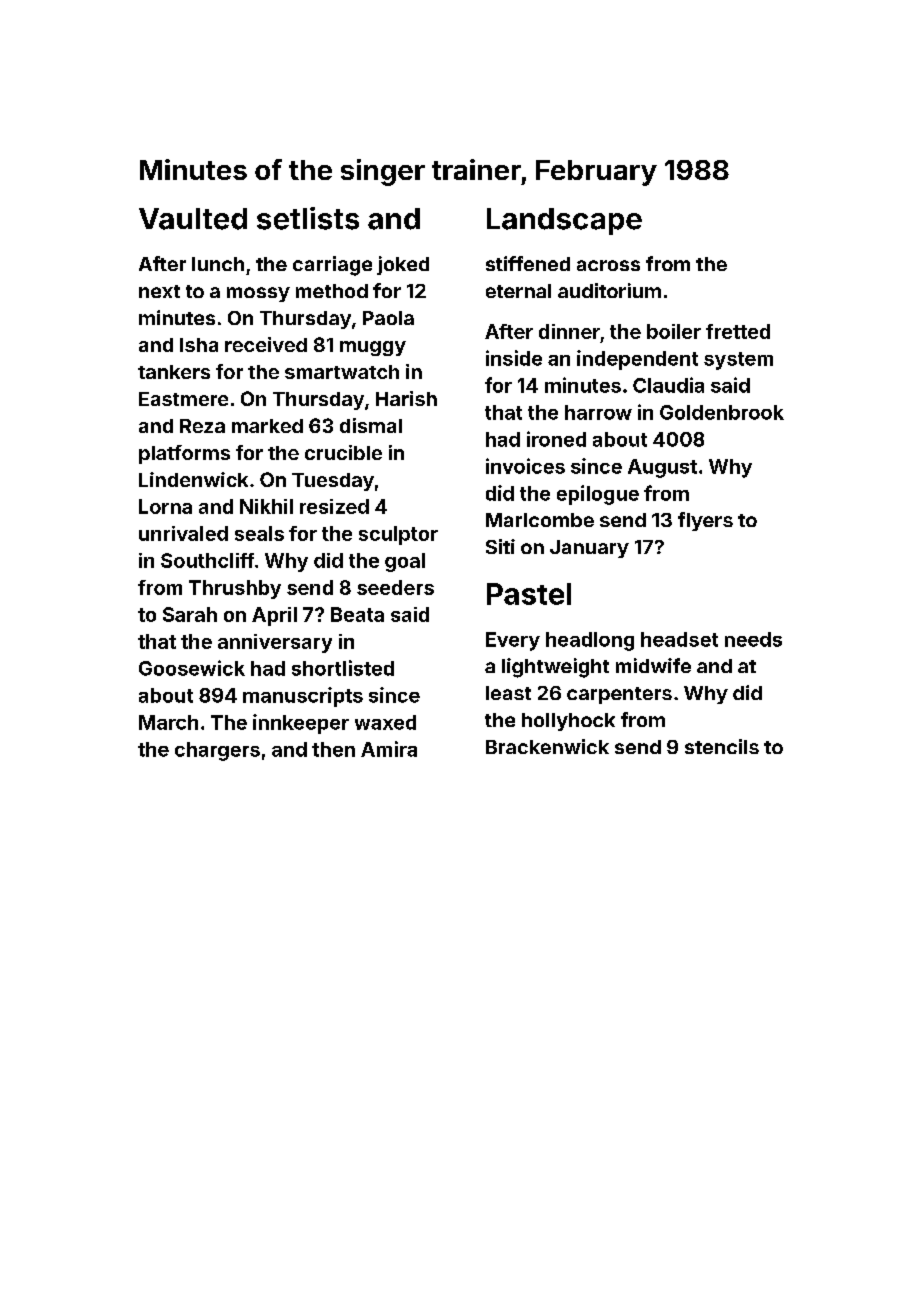 This document has height=1311, width=924. What do you see at coordinates (207, 560) in the document?
I see `Southcliff` at bounding box center [207, 560].
